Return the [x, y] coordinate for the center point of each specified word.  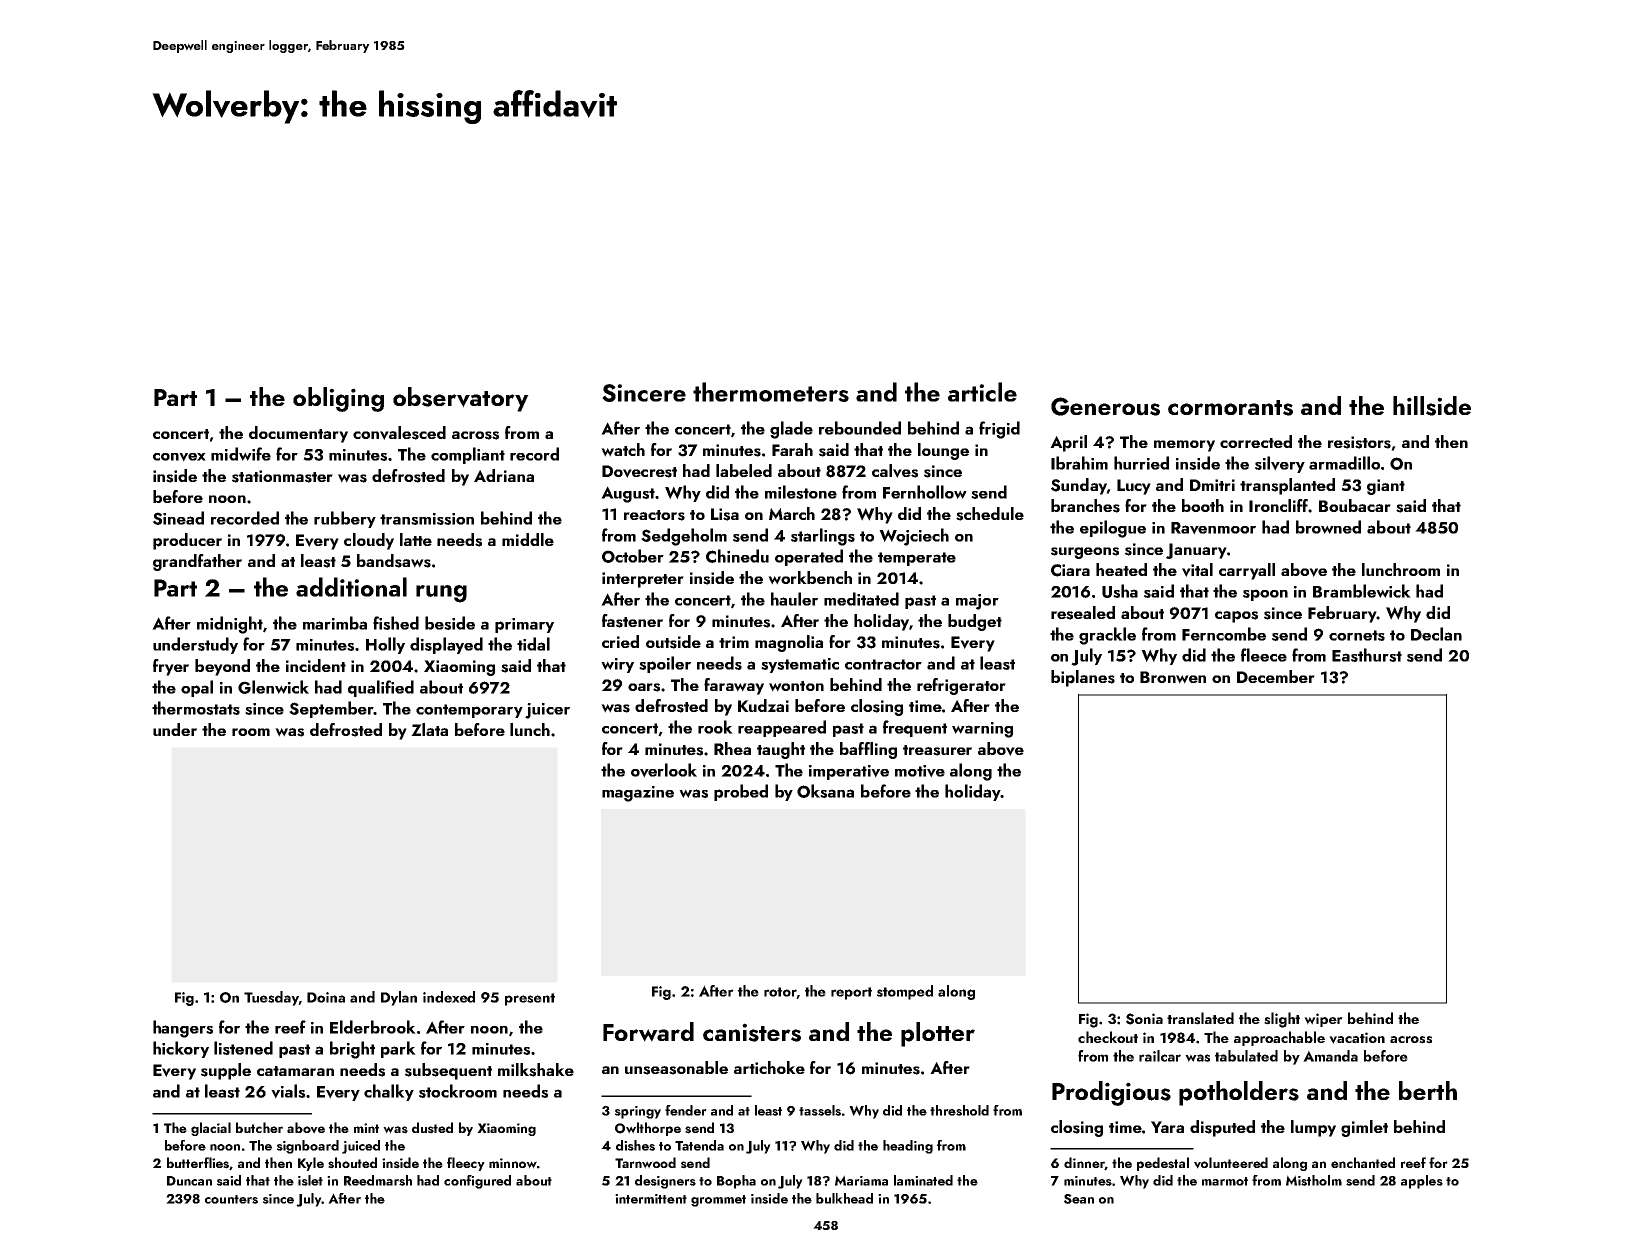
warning [982, 730]
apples [1422, 1182]
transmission [427, 519]
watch [623, 450]
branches [1085, 506]
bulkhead [844, 1198]
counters [231, 1199]
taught [781, 750]
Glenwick [273, 687]
